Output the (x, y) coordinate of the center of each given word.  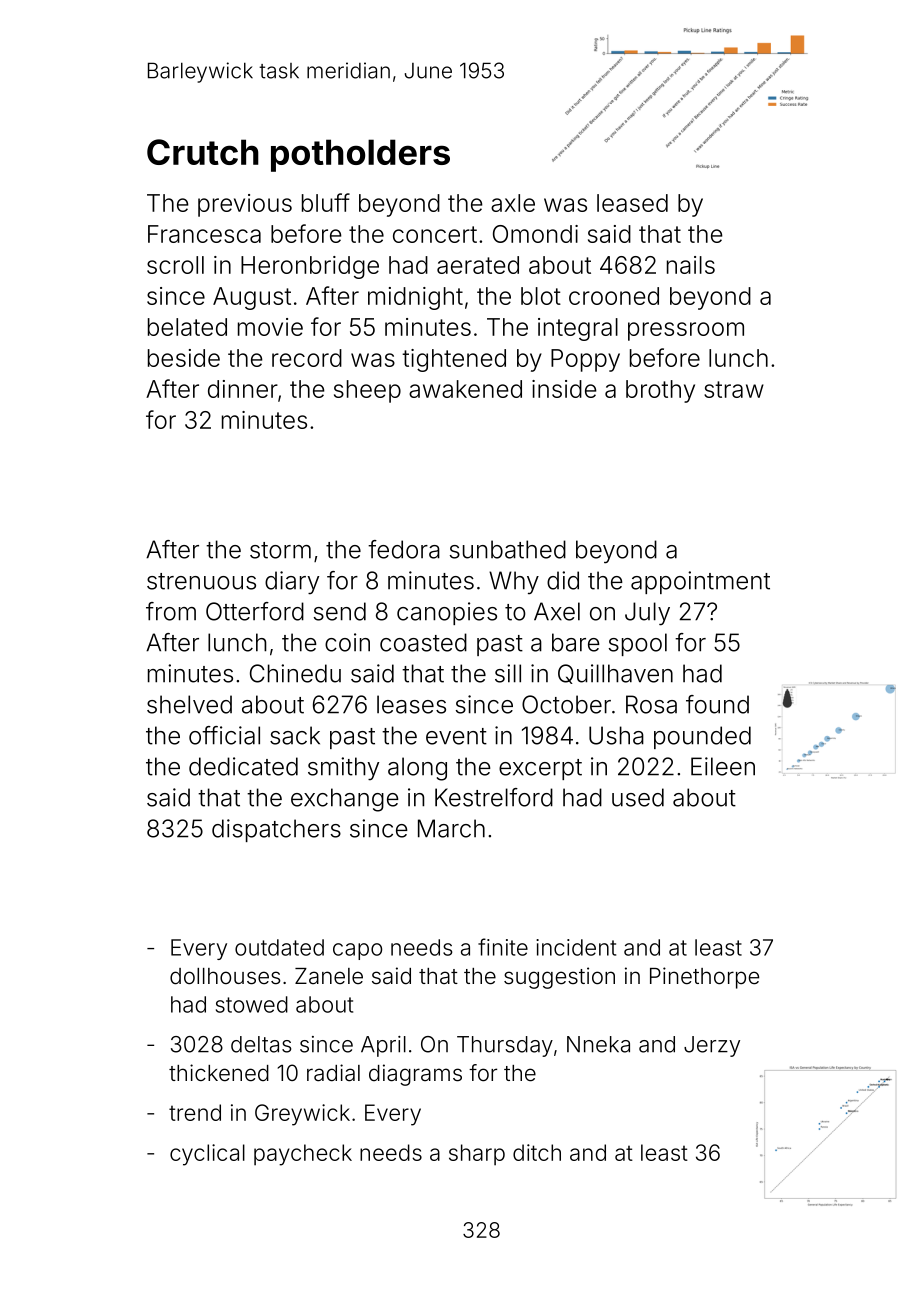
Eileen (723, 766)
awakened (465, 389)
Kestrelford (494, 797)
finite (503, 947)
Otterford (255, 611)
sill (508, 673)
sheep (367, 391)
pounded (702, 737)
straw (734, 389)
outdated (279, 947)
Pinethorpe (704, 978)
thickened (219, 1072)
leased (632, 203)
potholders (360, 155)
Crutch (203, 152)
